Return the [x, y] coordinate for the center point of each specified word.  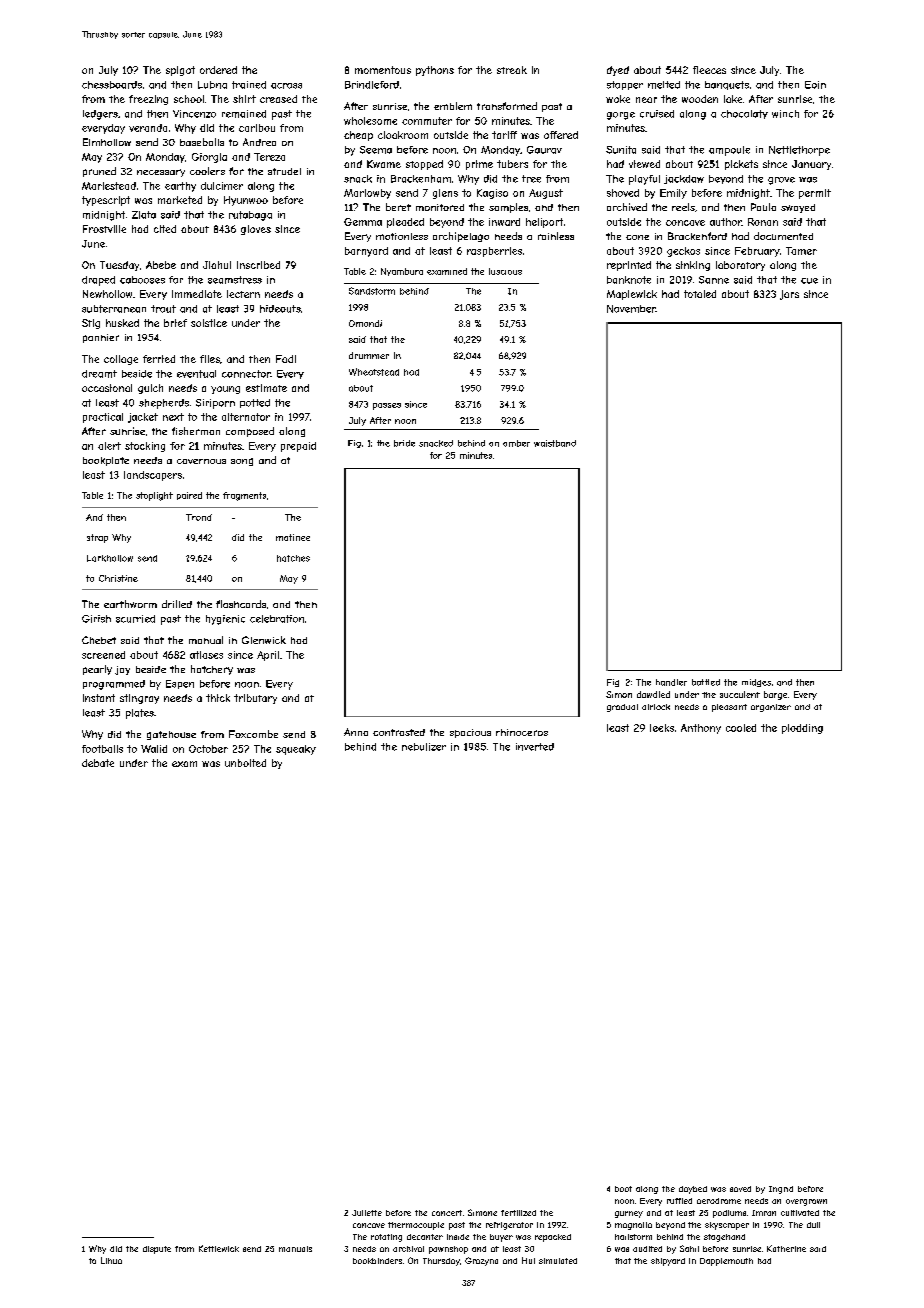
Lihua [111, 1260]
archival [408, 1249]
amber [516, 443]
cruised [657, 114]
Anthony [701, 729]
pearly [97, 670]
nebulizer [424, 747]
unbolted [245, 763]
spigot [180, 71]
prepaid [298, 447]
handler [671, 682]
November [631, 309]
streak [512, 70]
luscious [505, 271]
